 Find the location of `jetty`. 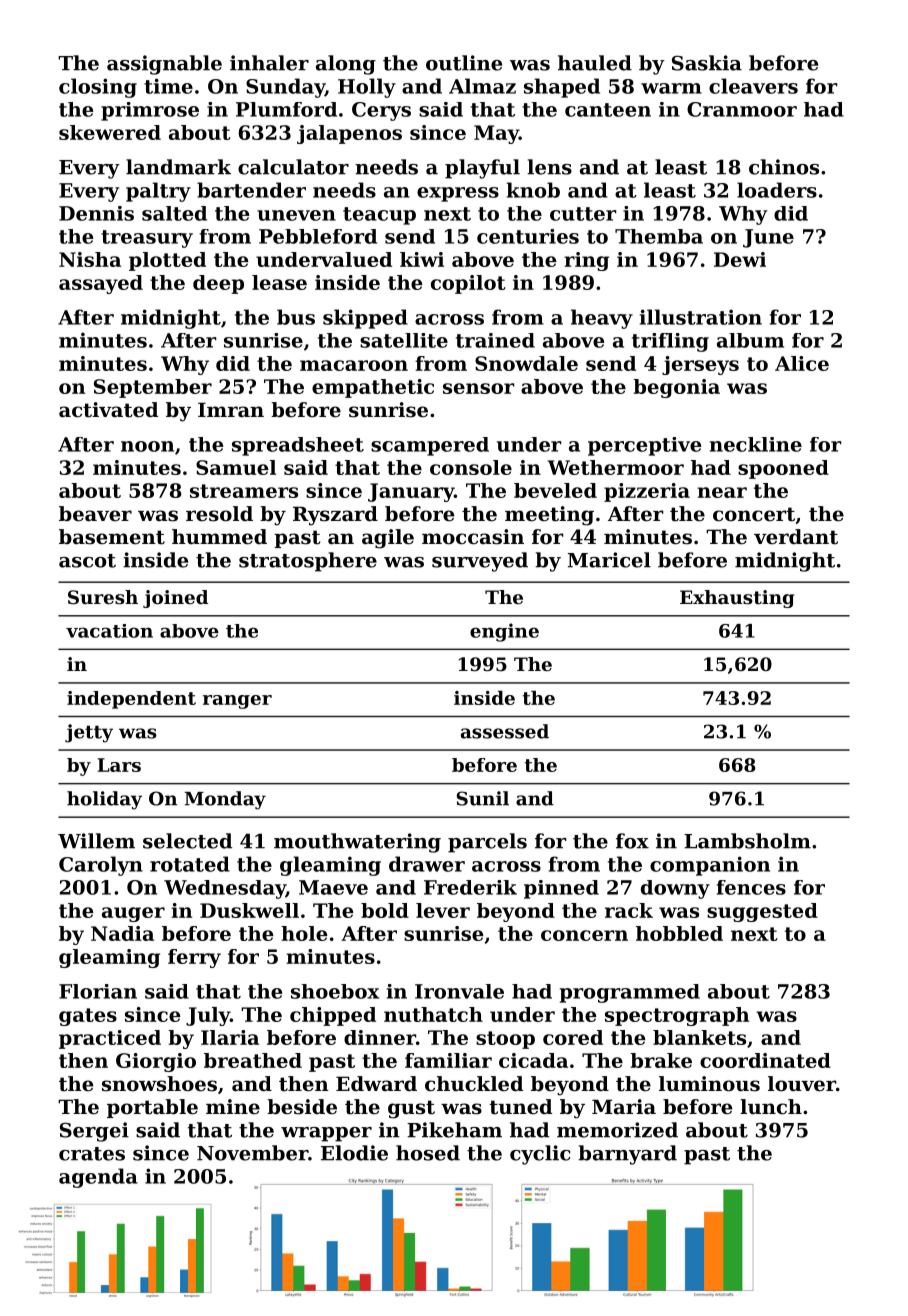

jetty is located at coordinates (89, 733).
